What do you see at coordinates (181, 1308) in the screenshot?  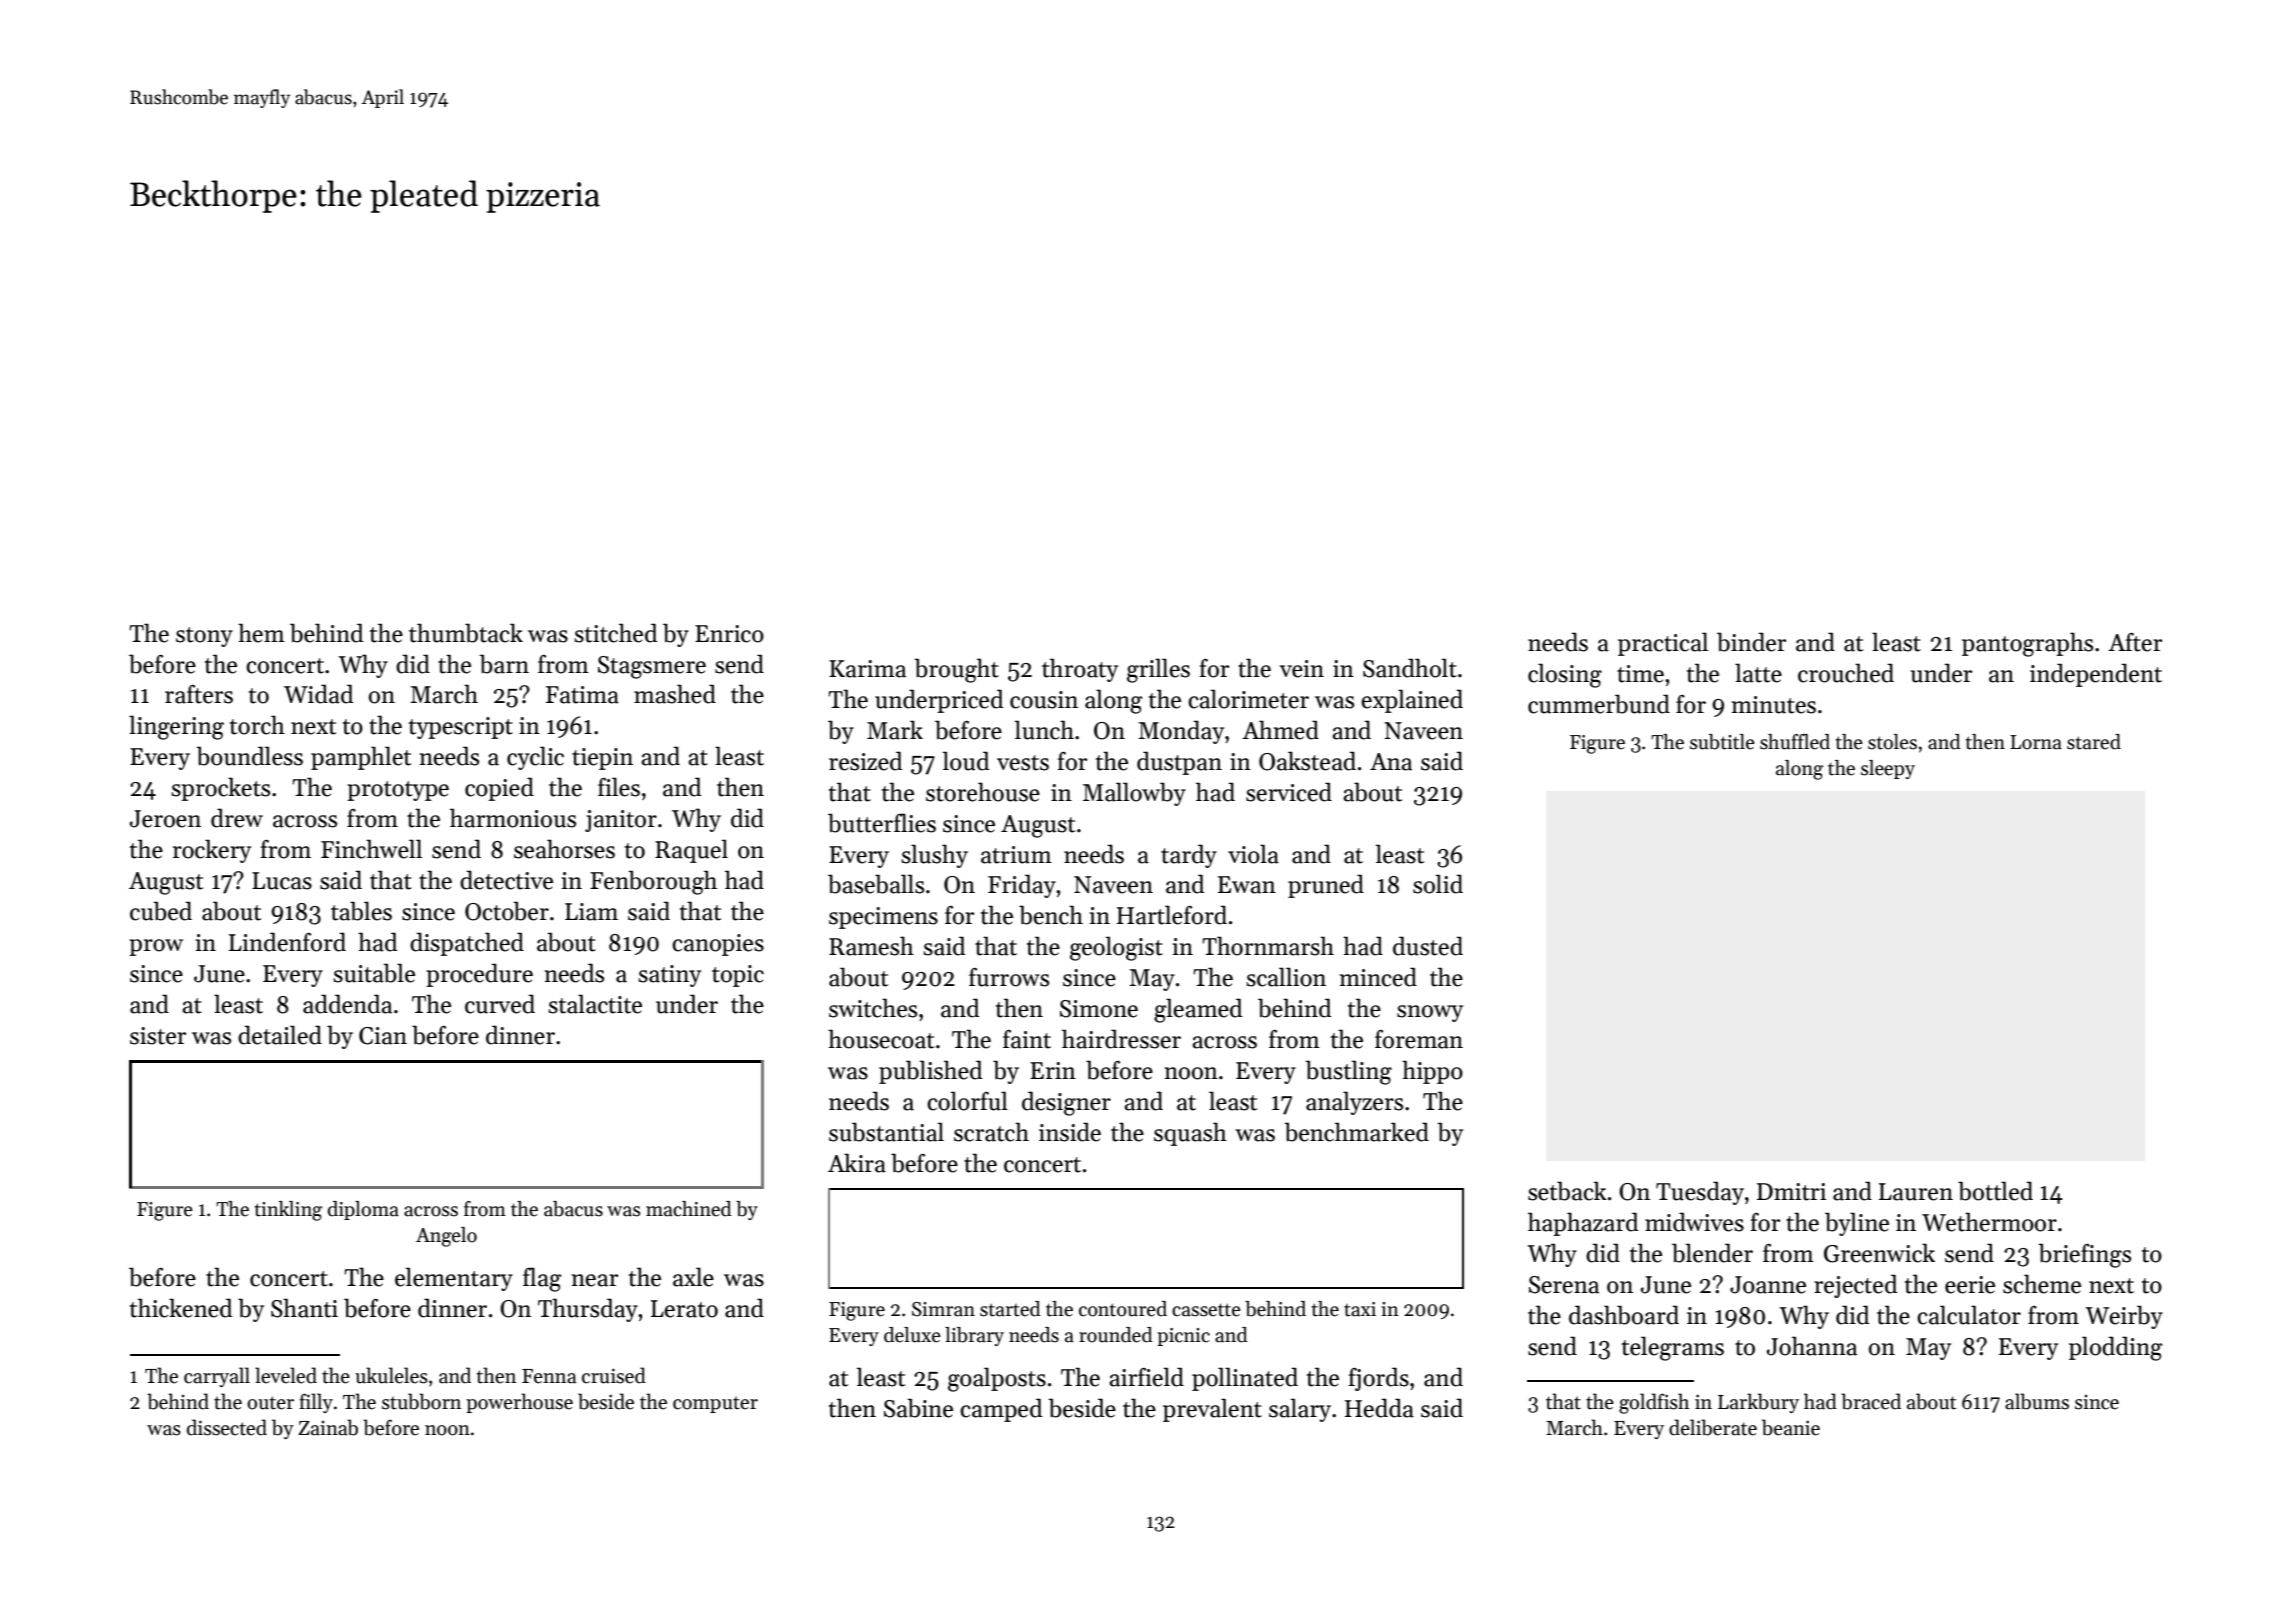 I see `thickened` at bounding box center [181, 1308].
